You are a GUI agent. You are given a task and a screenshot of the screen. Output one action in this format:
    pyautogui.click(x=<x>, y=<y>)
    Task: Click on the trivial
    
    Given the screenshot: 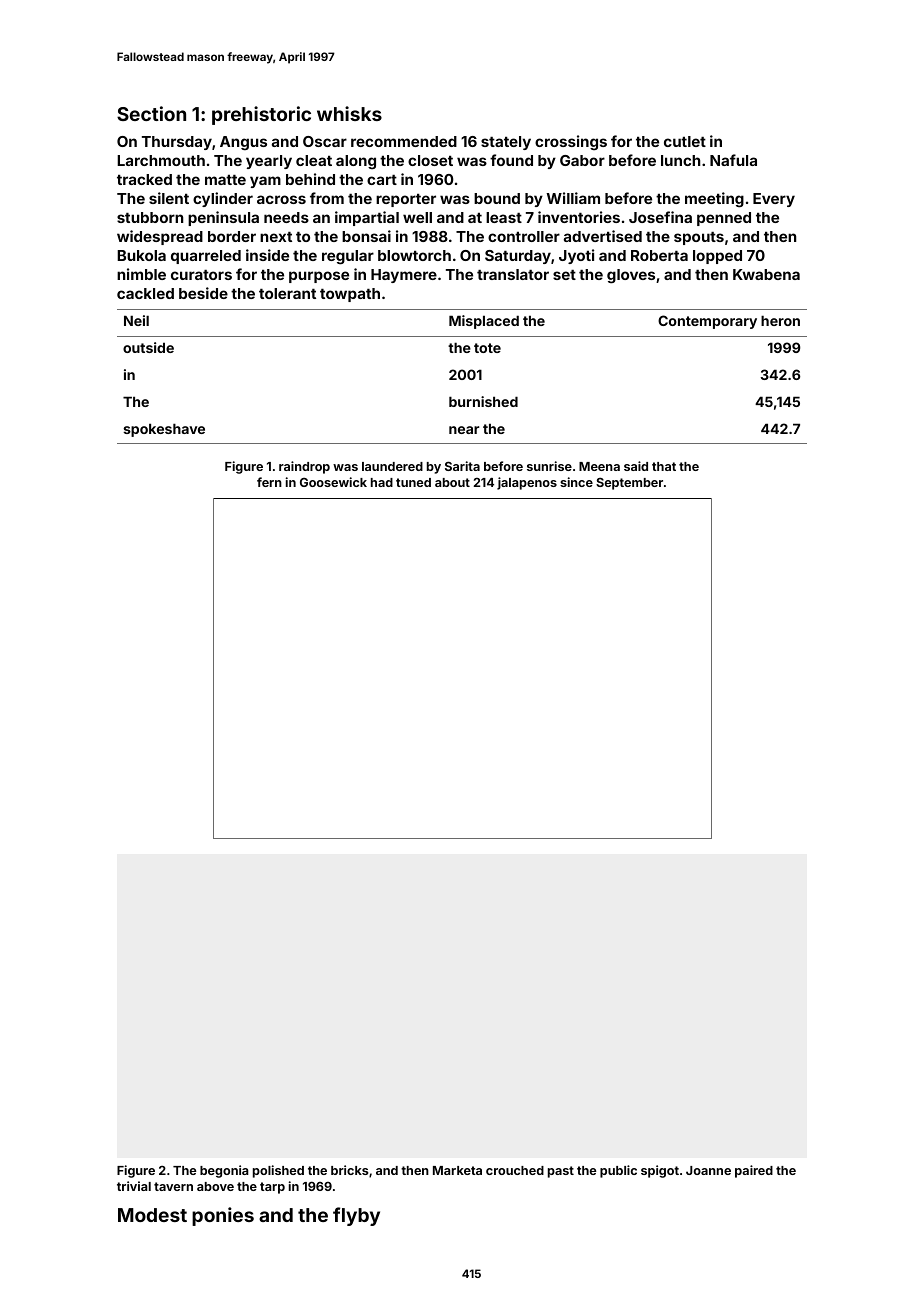 What is the action you would take?
    pyautogui.click(x=134, y=1186)
